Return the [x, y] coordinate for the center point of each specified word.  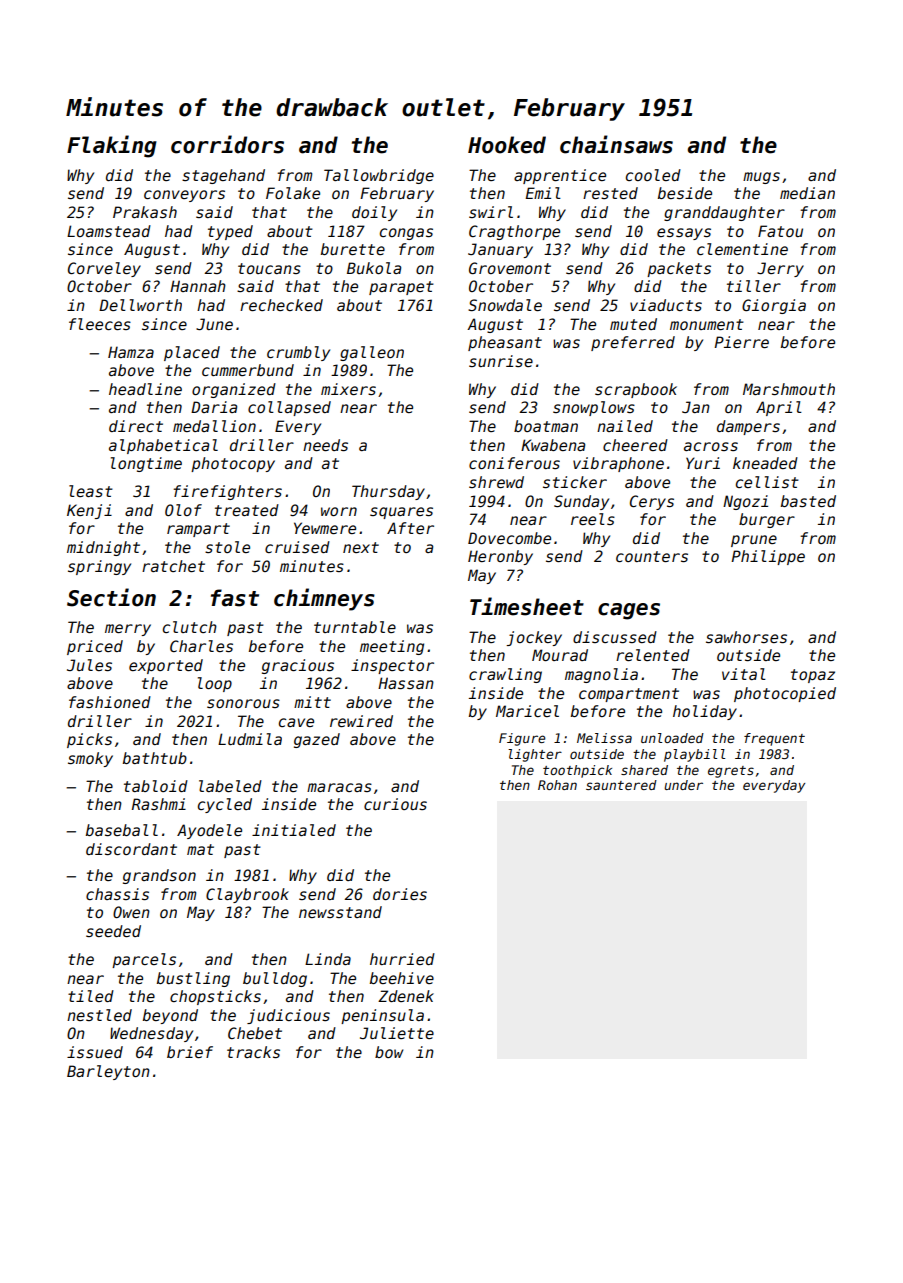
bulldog [275, 979]
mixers [348, 389]
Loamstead [109, 231]
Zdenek [406, 996]
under [683, 785]
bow [389, 1052]
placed [192, 353]
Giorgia [774, 306]
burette [353, 249]
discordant [131, 849]
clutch [190, 627]
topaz [813, 676]
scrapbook [636, 390]
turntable [355, 627]
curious [395, 804]
